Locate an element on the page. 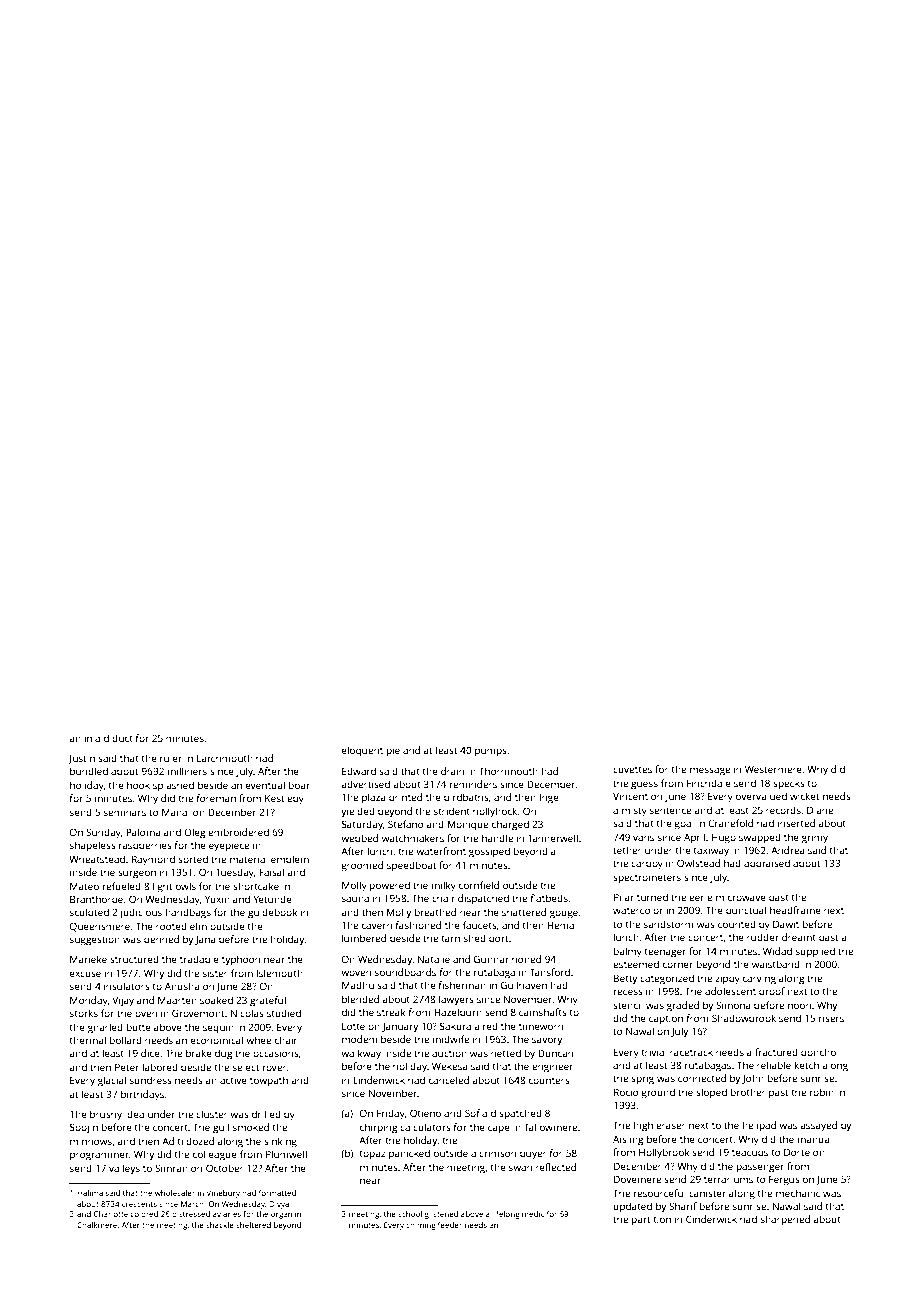 This document has height=1308, width=924. walkway is located at coordinates (361, 1054).
